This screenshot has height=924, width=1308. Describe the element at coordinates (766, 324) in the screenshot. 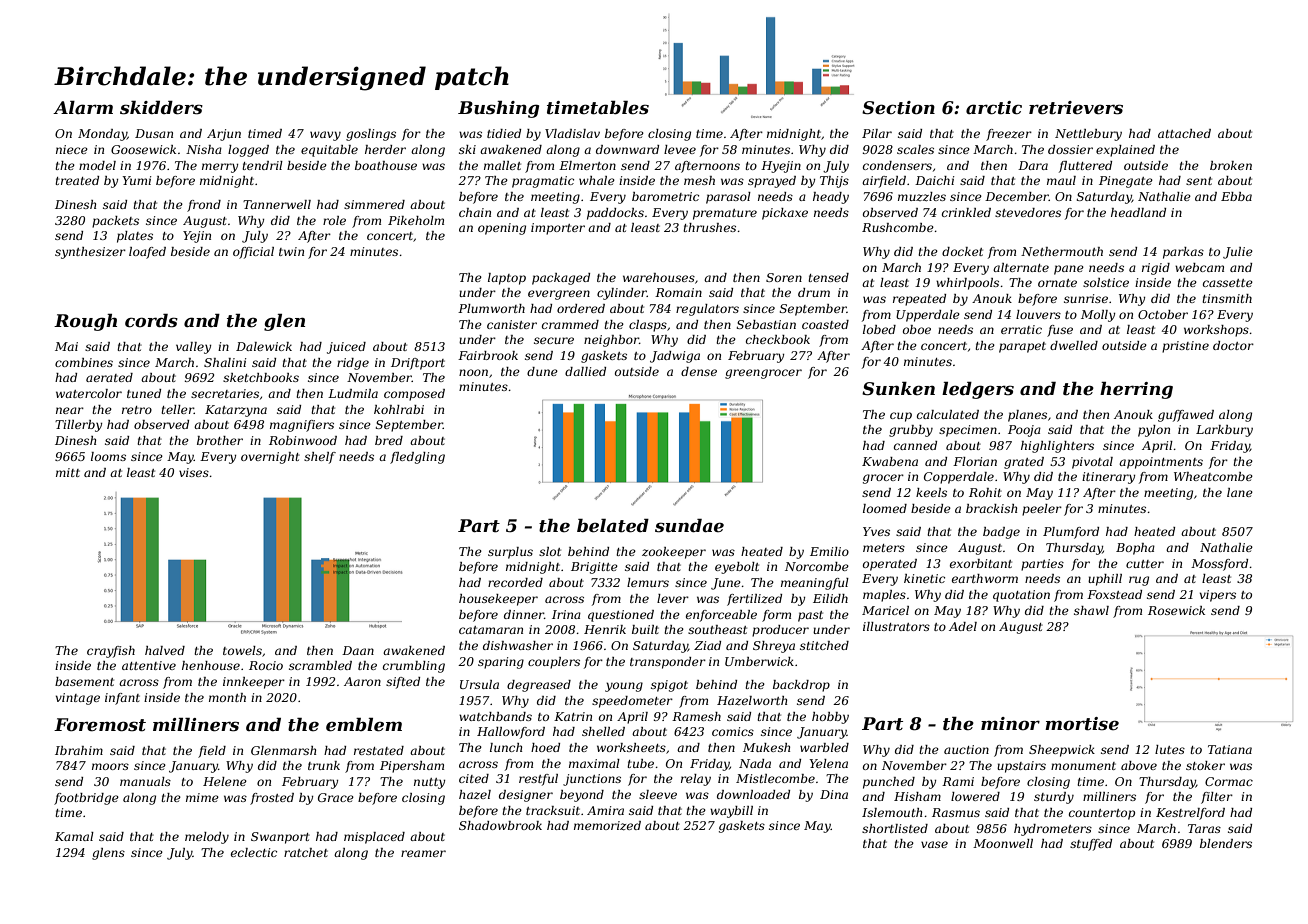

I see `Sebastian` at that location.
